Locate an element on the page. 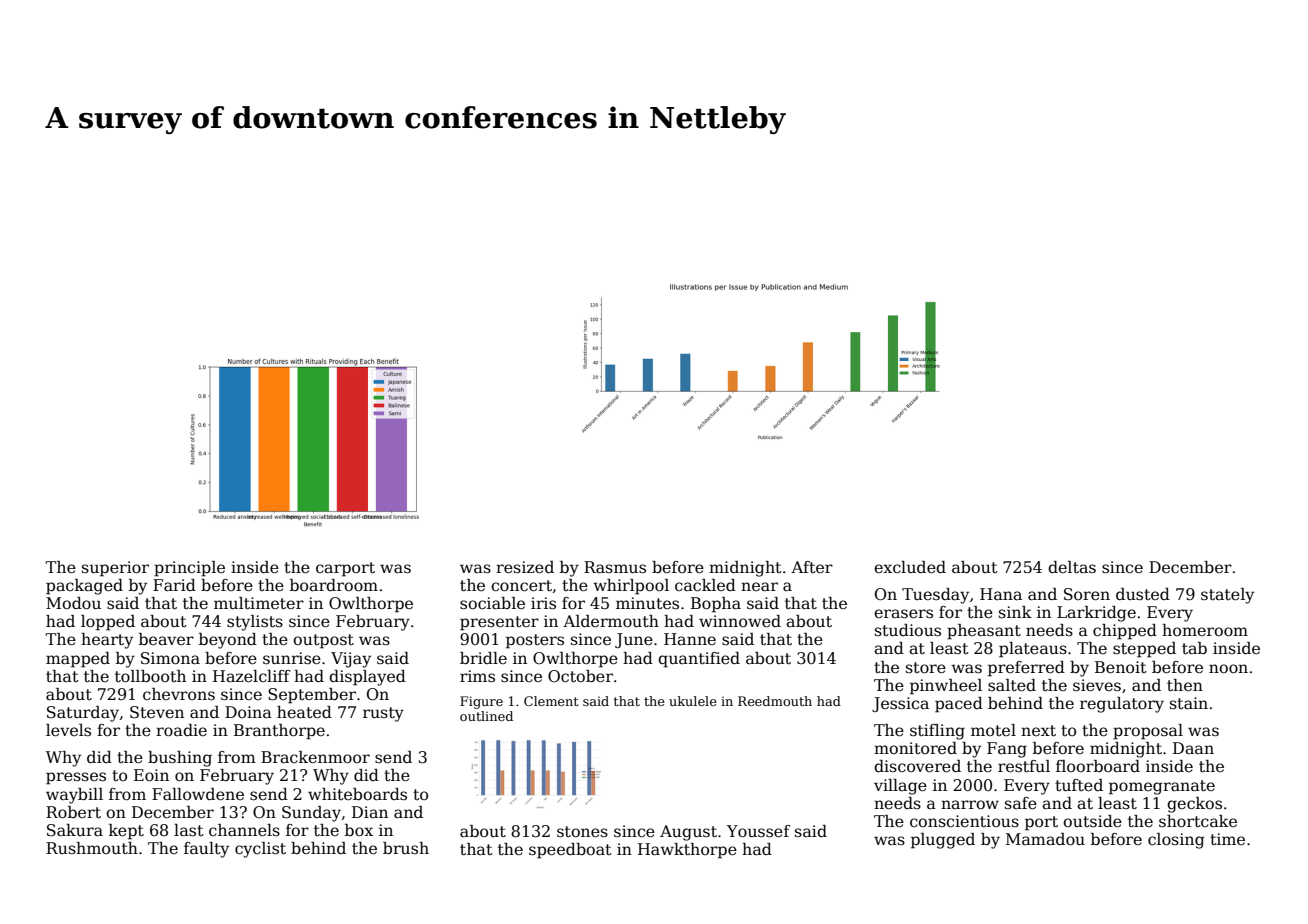  brush is located at coordinates (406, 848).
